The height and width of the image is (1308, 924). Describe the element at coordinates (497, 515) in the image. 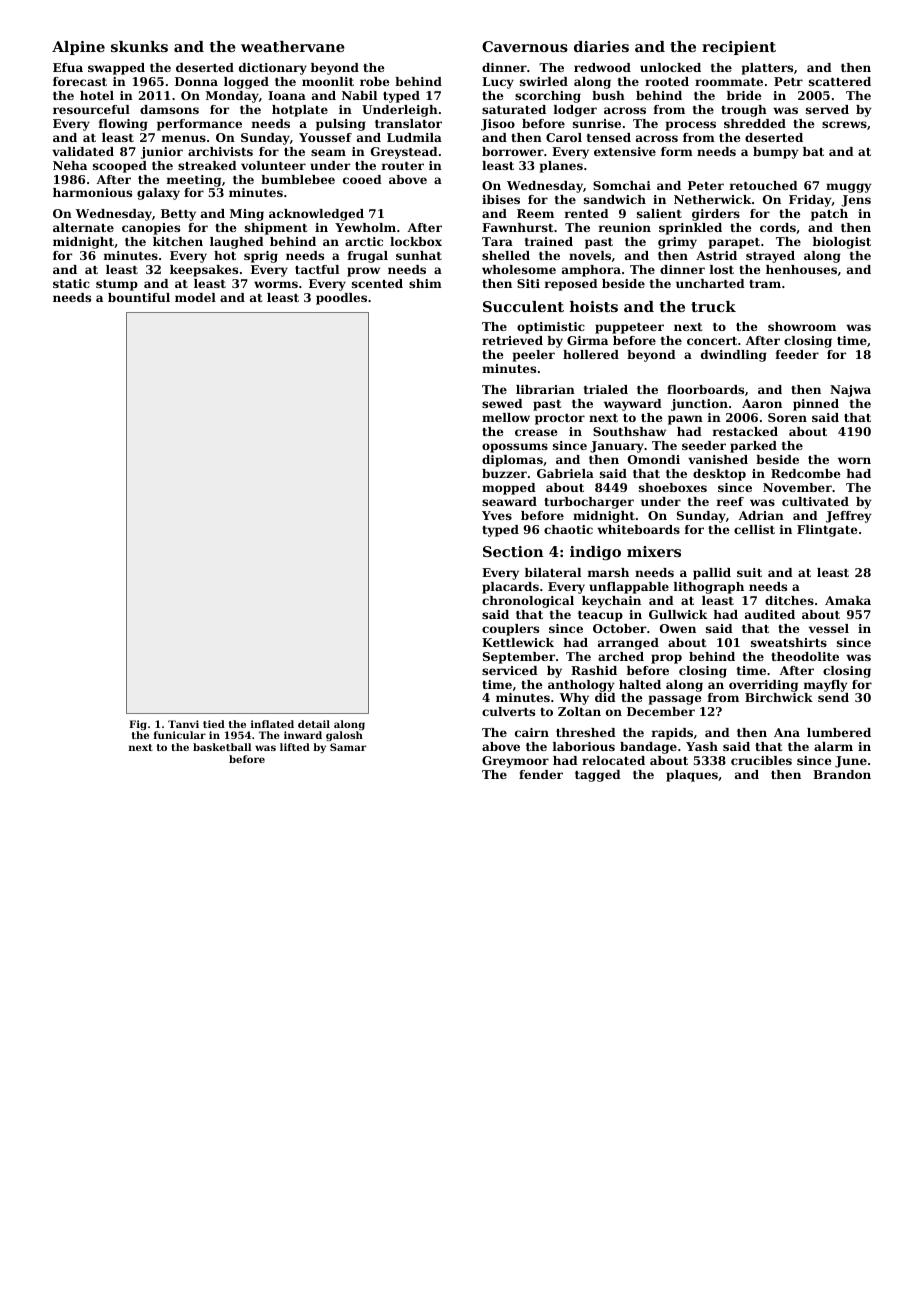

I see `Yves` at that location.
